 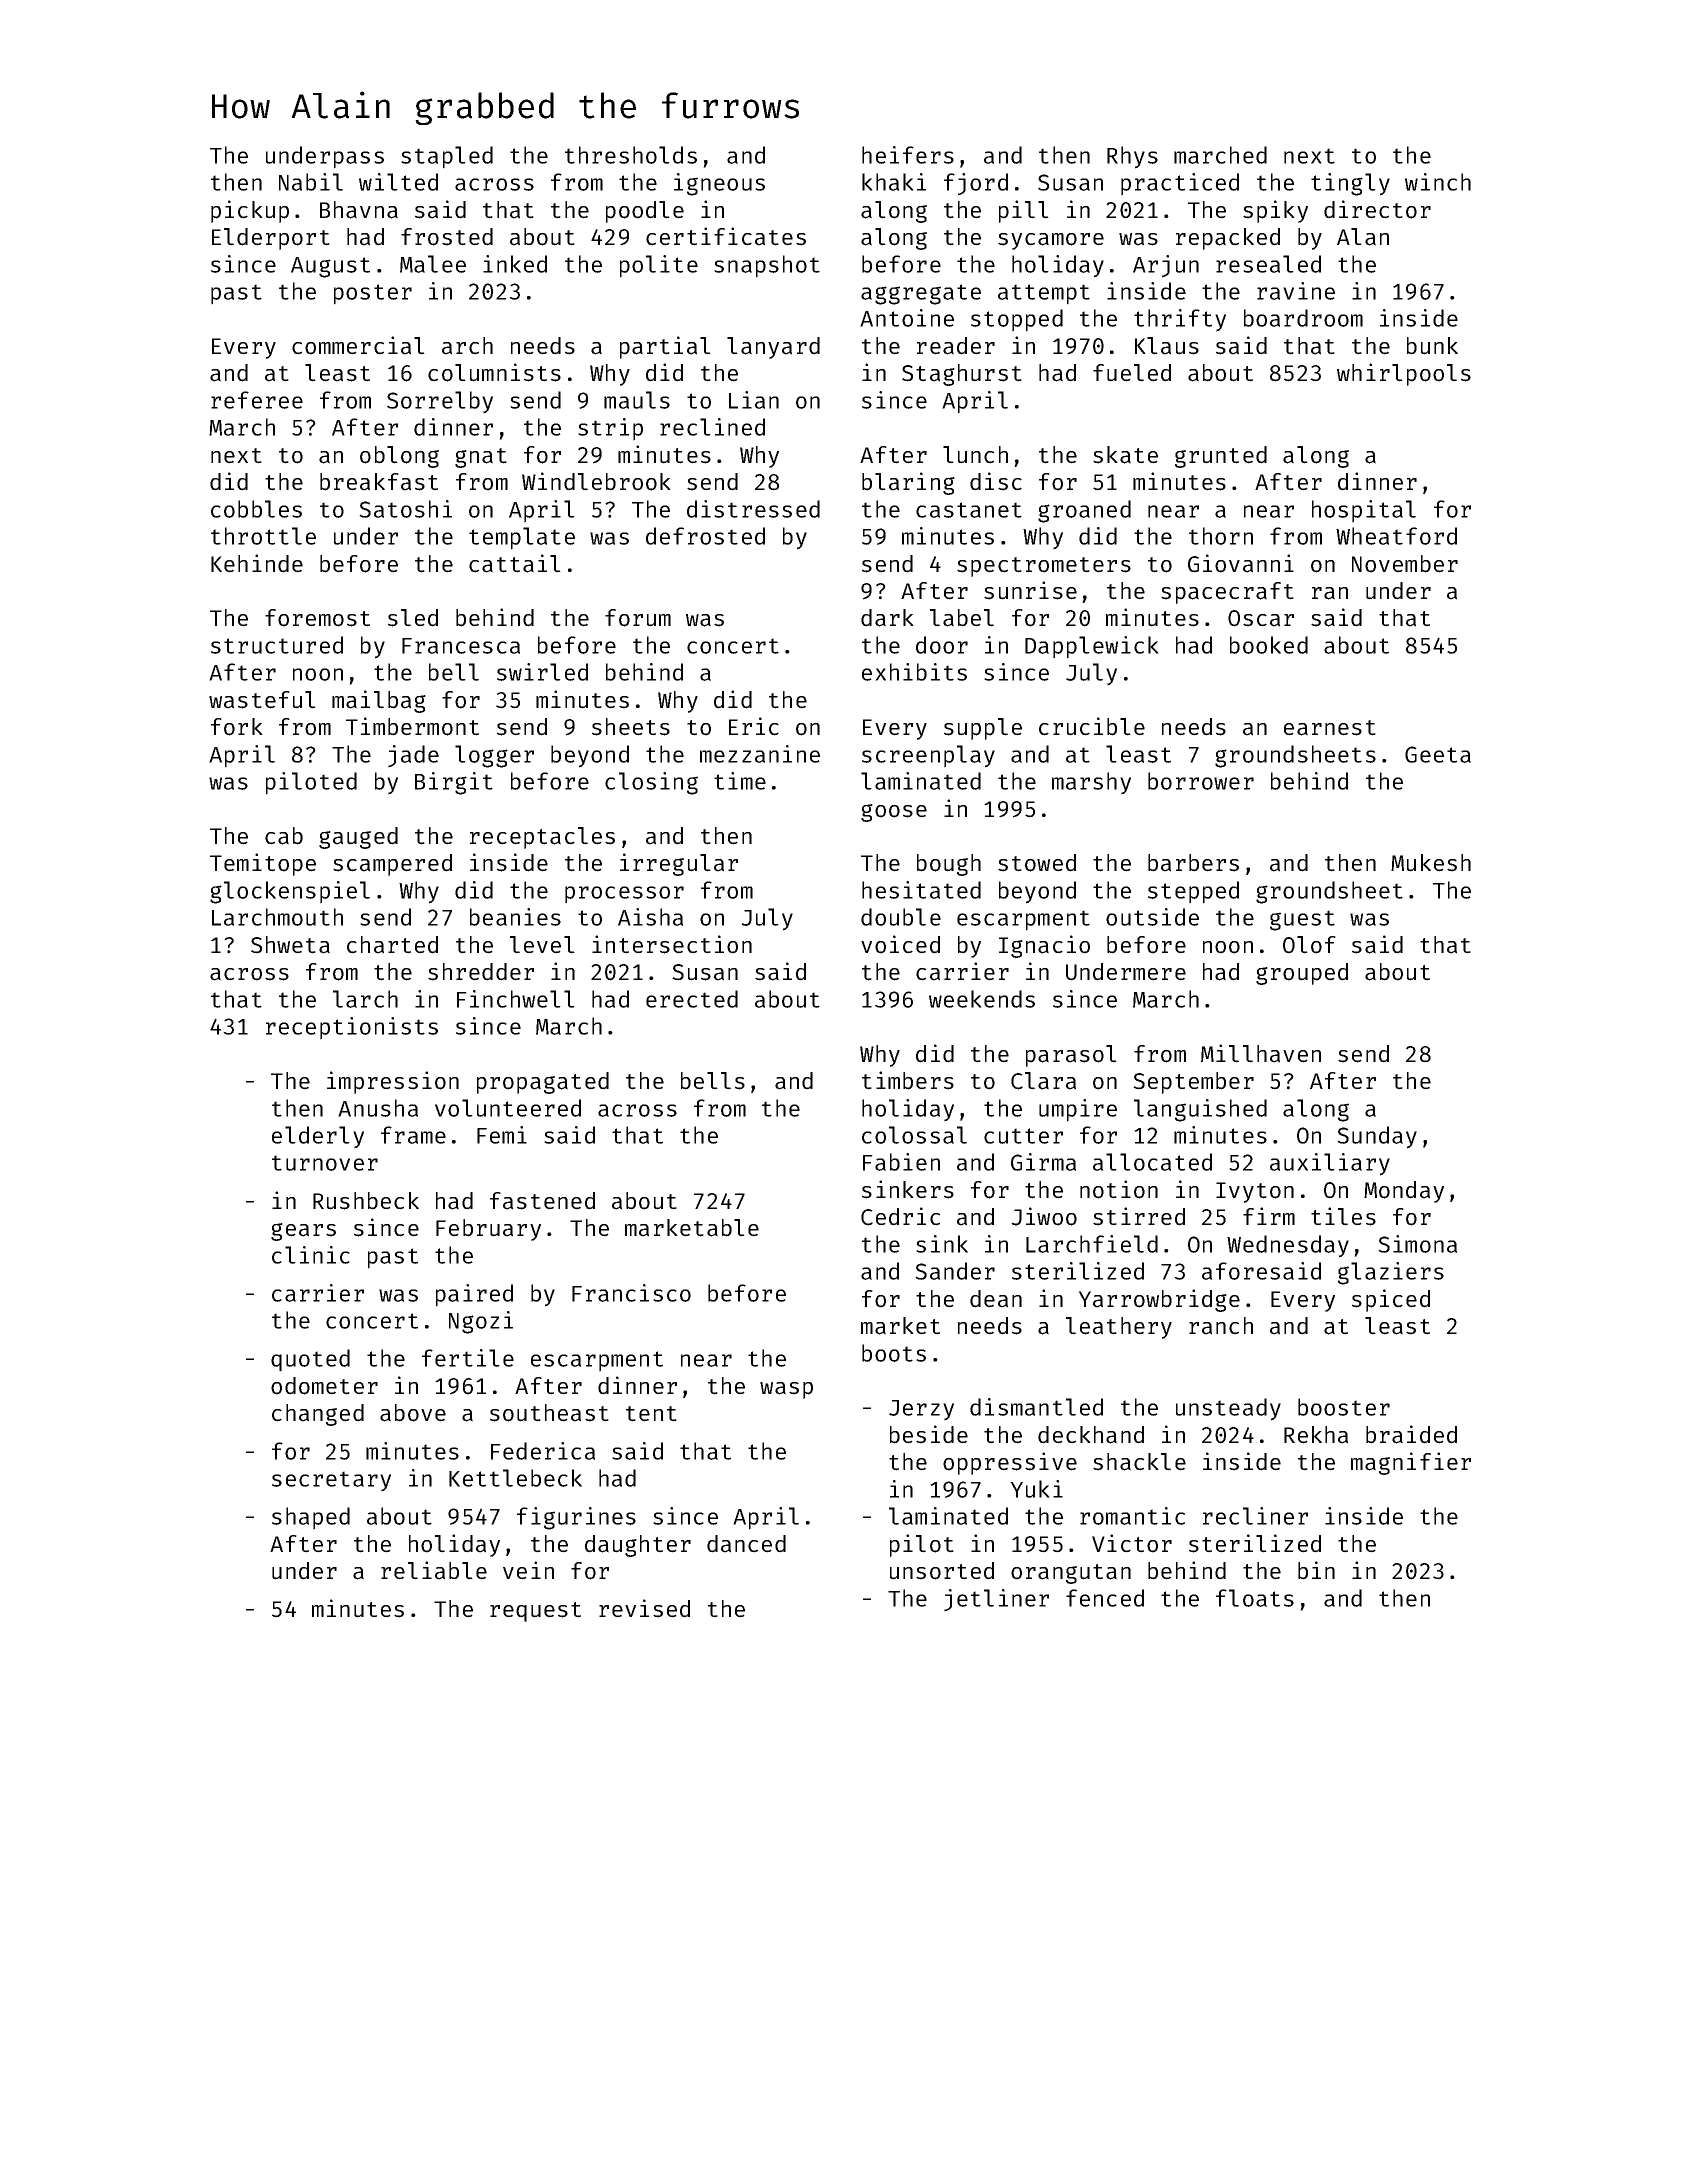 What do you see at coordinates (277, 645) in the page?
I see `structured` at bounding box center [277, 645].
